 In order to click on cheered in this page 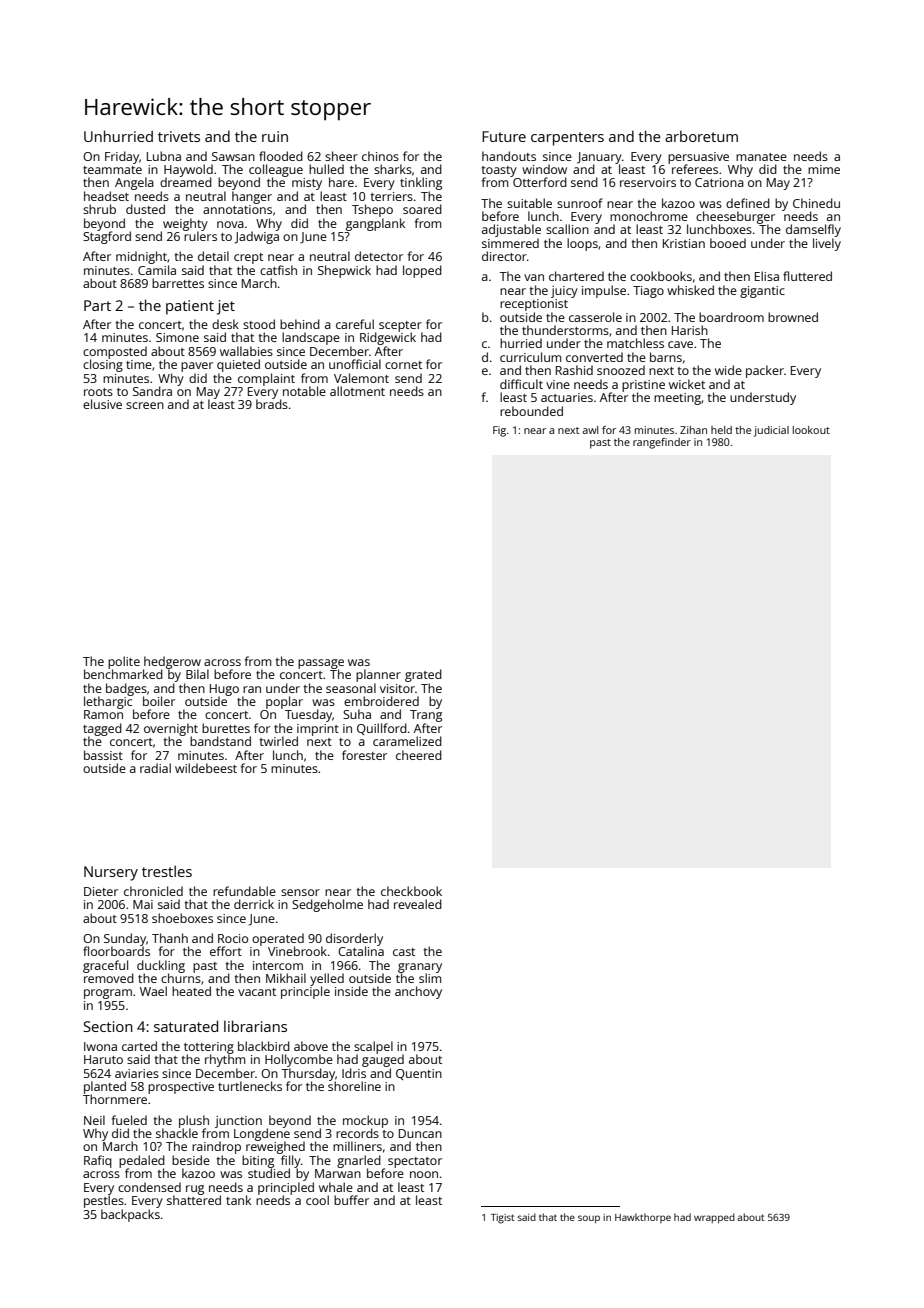, I will do `click(419, 755)`.
